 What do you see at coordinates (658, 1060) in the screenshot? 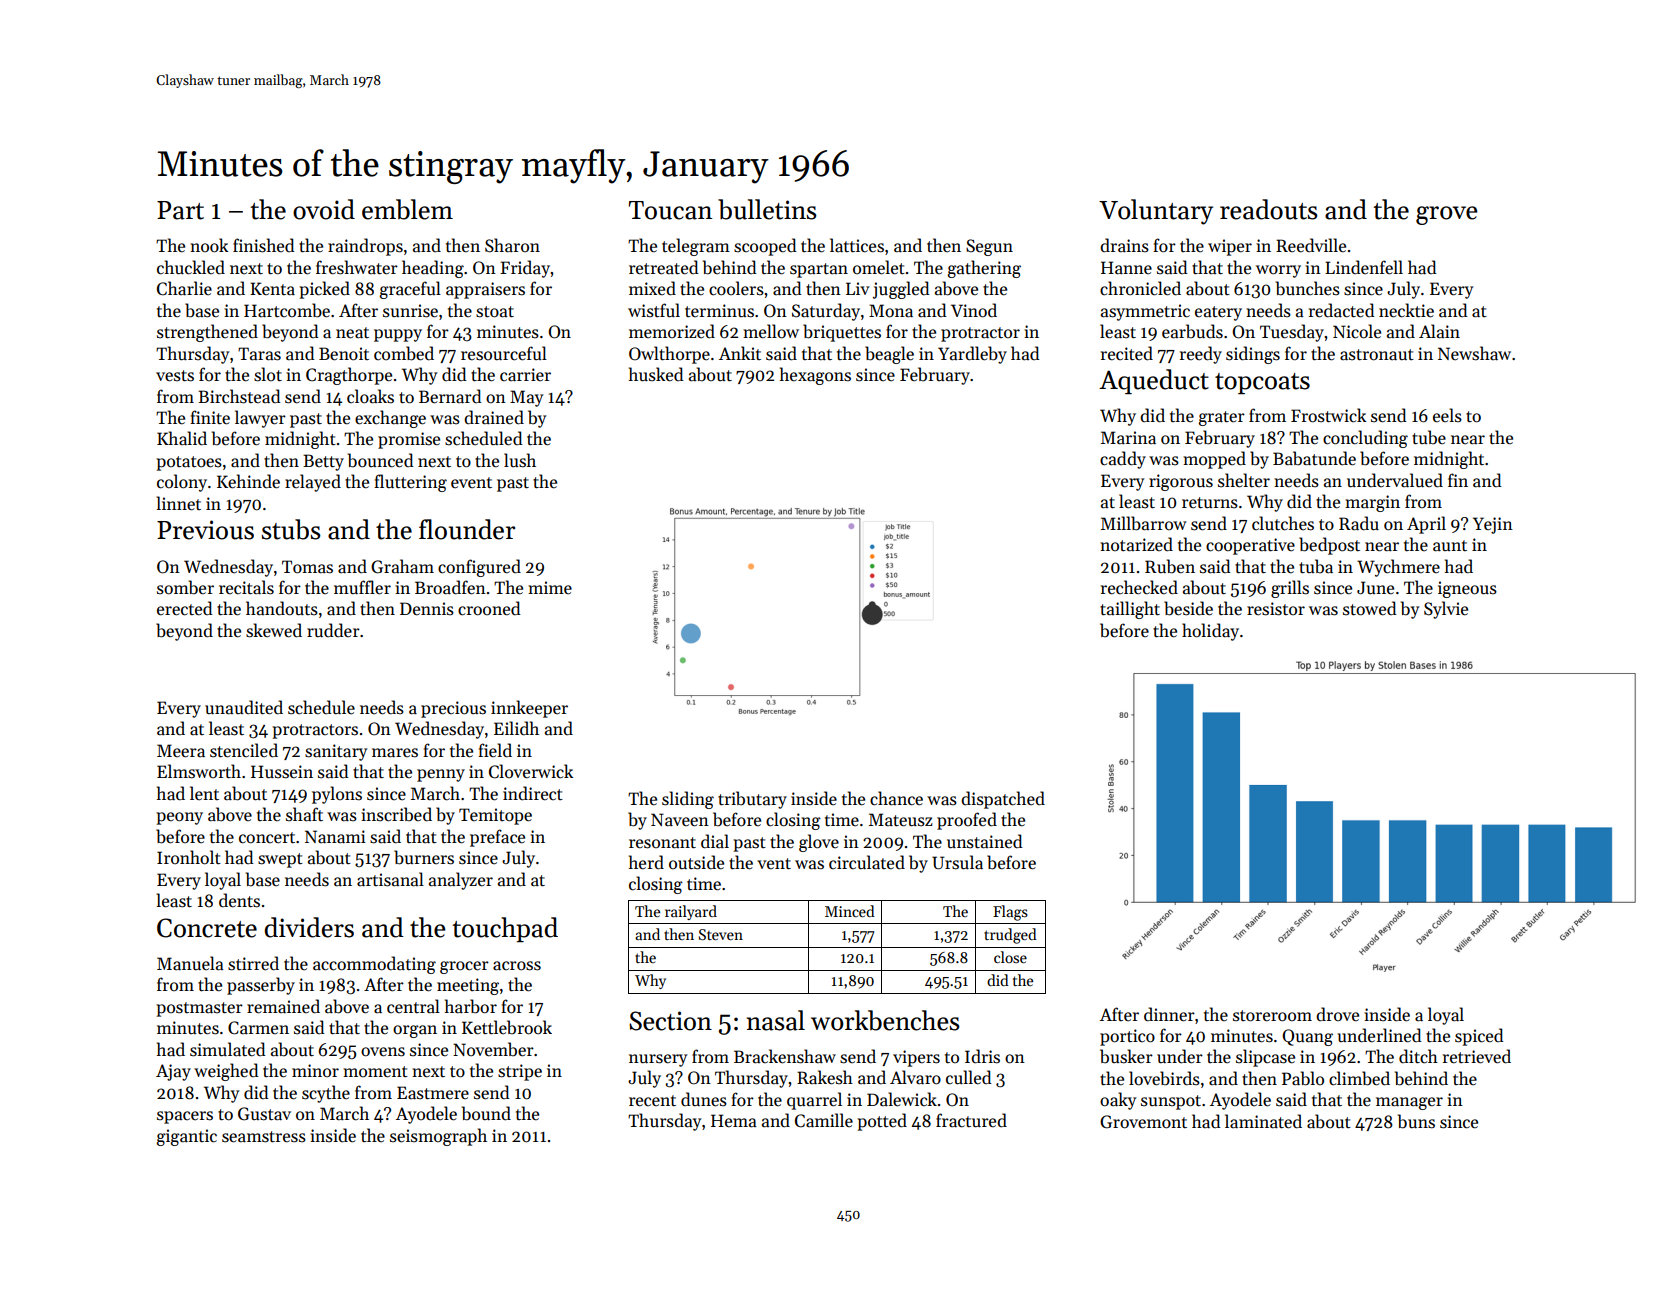
I see `nursery` at bounding box center [658, 1060].
